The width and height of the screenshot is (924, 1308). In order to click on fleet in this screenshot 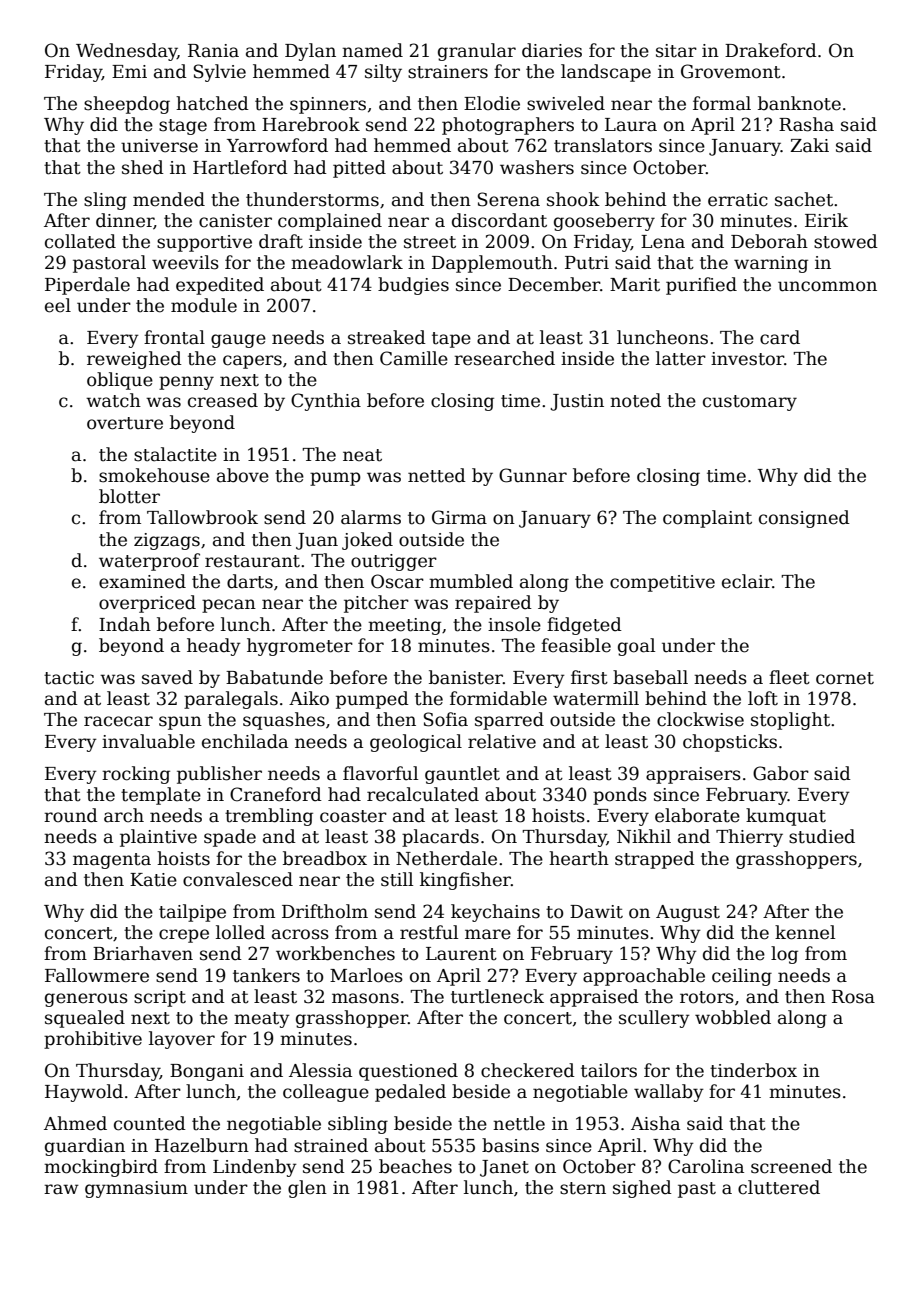, I will do `click(789, 677)`.
